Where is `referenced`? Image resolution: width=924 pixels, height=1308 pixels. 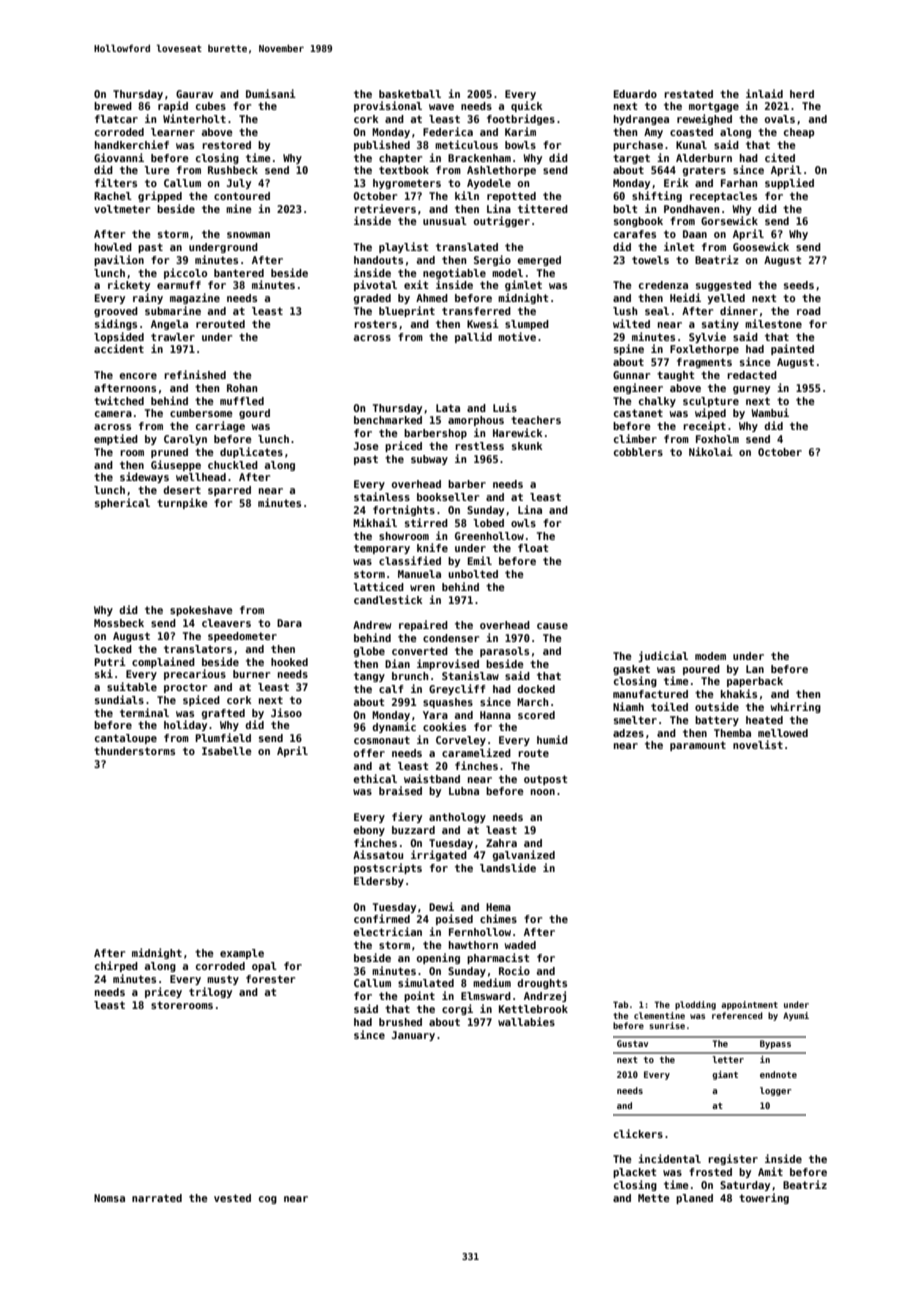
referenced is located at coordinates (737, 1015).
